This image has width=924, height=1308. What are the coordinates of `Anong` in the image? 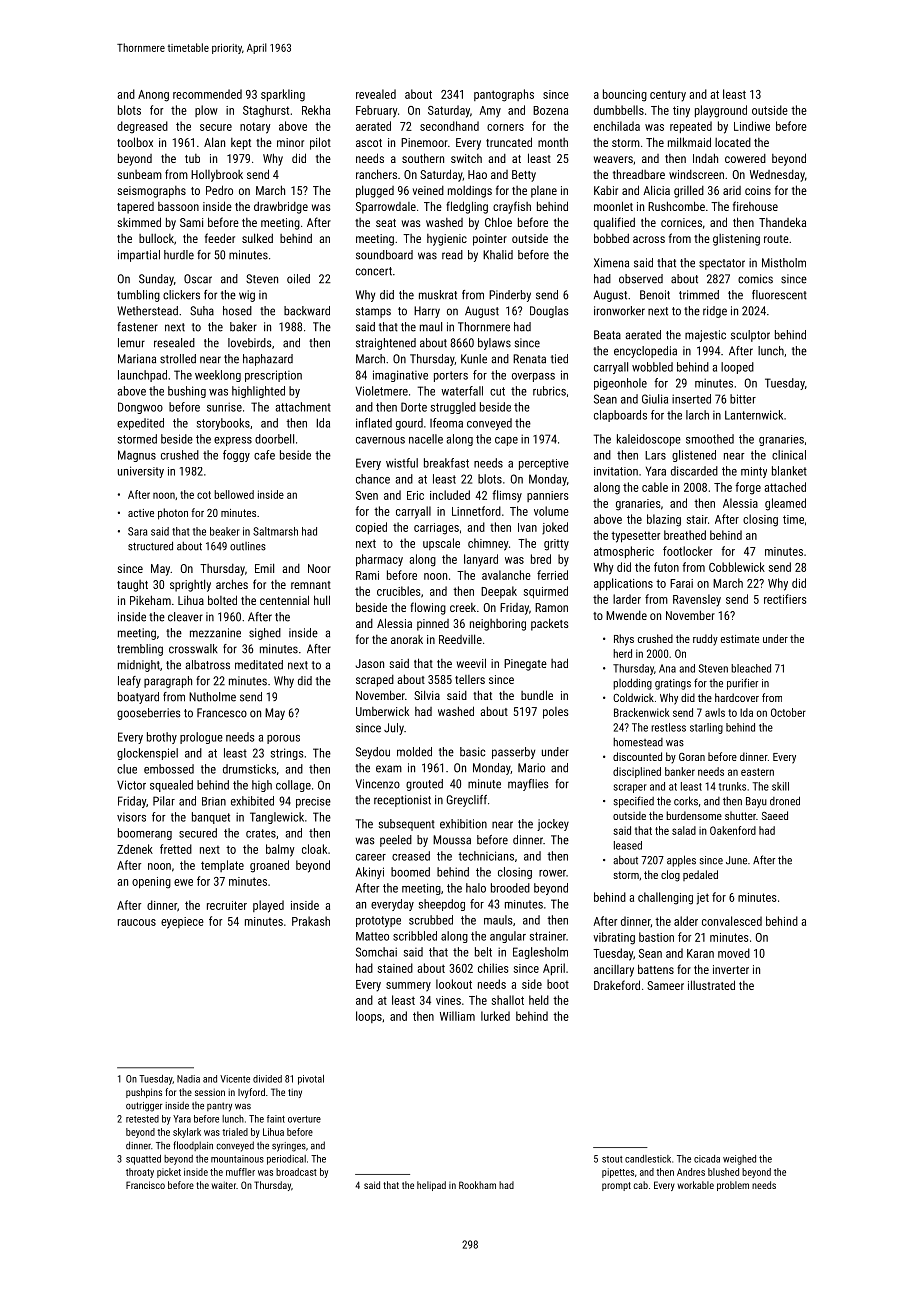 It's located at (153, 96).
